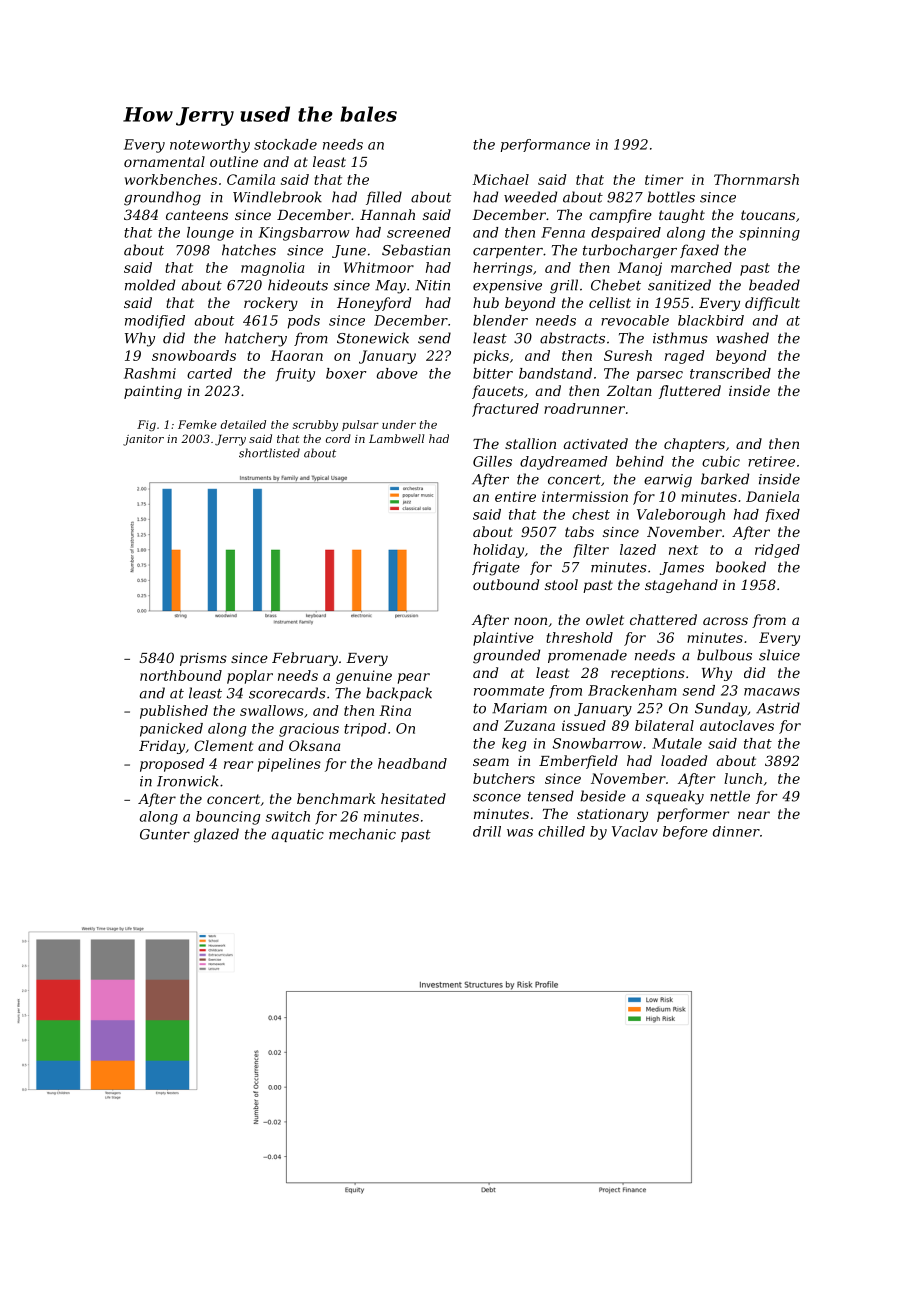 Image resolution: width=924 pixels, height=1308 pixels. Describe the element at coordinates (171, 730) in the screenshot. I see `panicked` at that location.
